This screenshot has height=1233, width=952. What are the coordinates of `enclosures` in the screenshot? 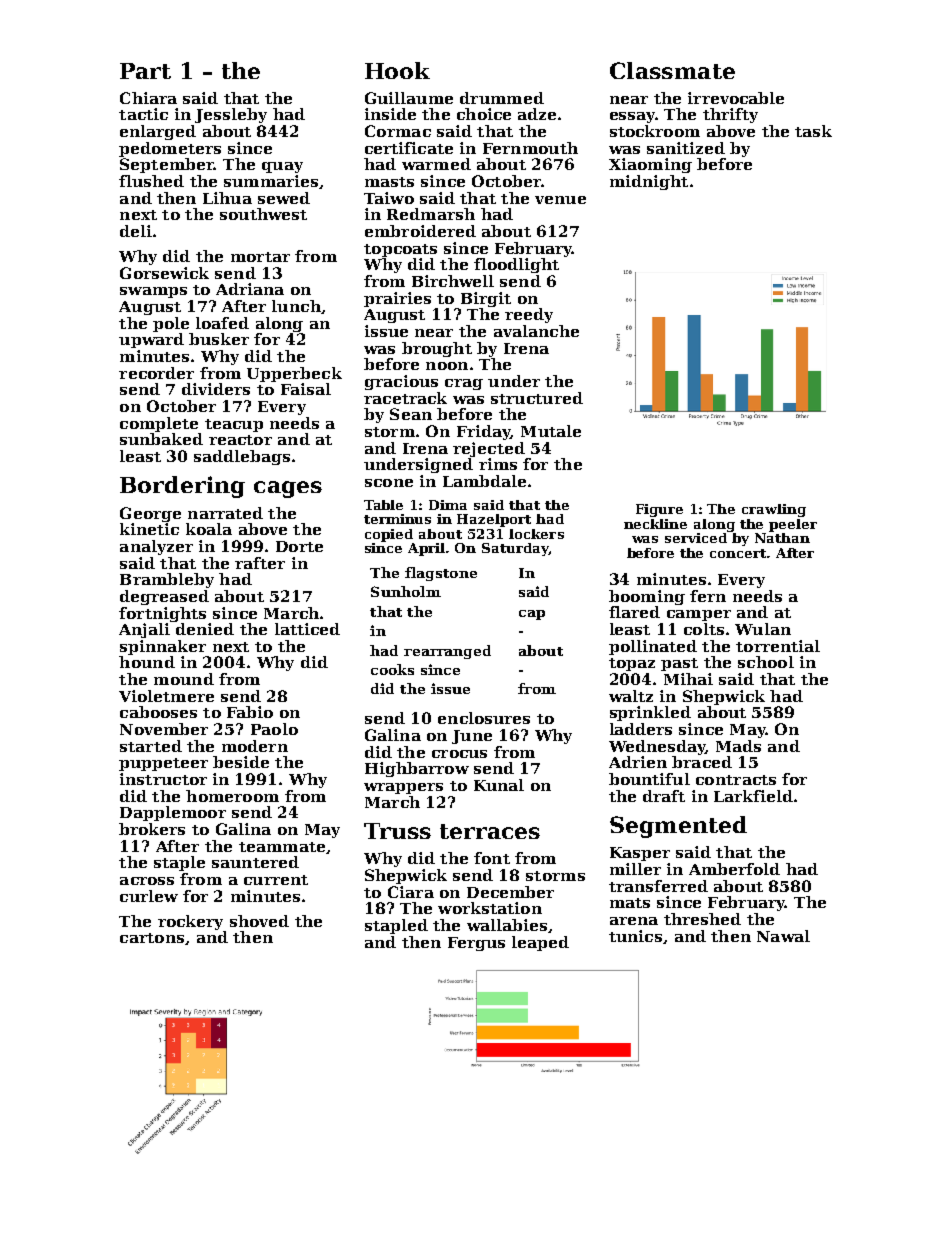 It's located at (484, 718).
